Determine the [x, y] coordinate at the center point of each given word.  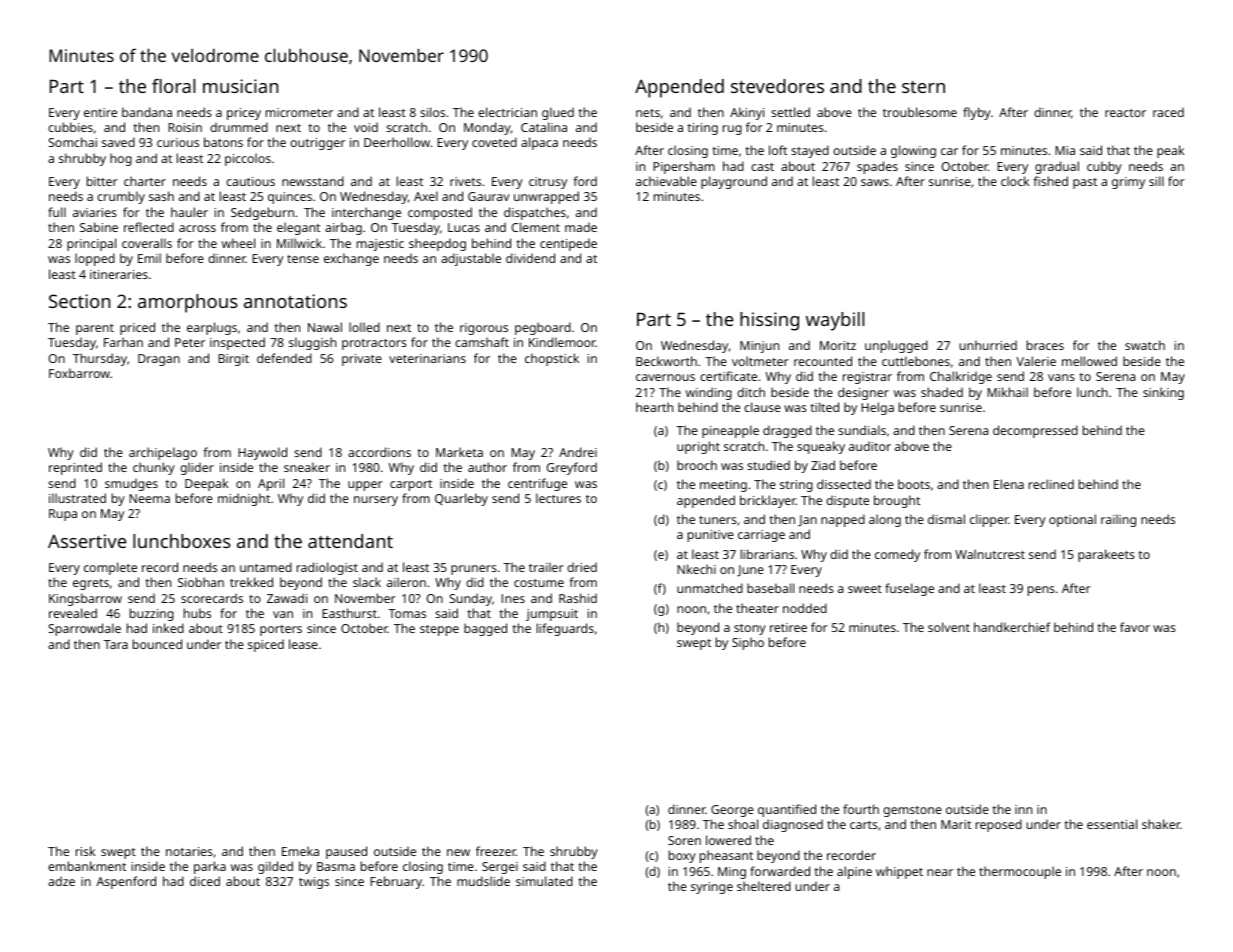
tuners [718, 520]
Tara [116, 644]
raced [1168, 112]
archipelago [163, 453]
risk [85, 851]
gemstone [912, 811]
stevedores [777, 86]
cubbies [70, 127]
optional [1072, 520]
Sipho [748, 643]
